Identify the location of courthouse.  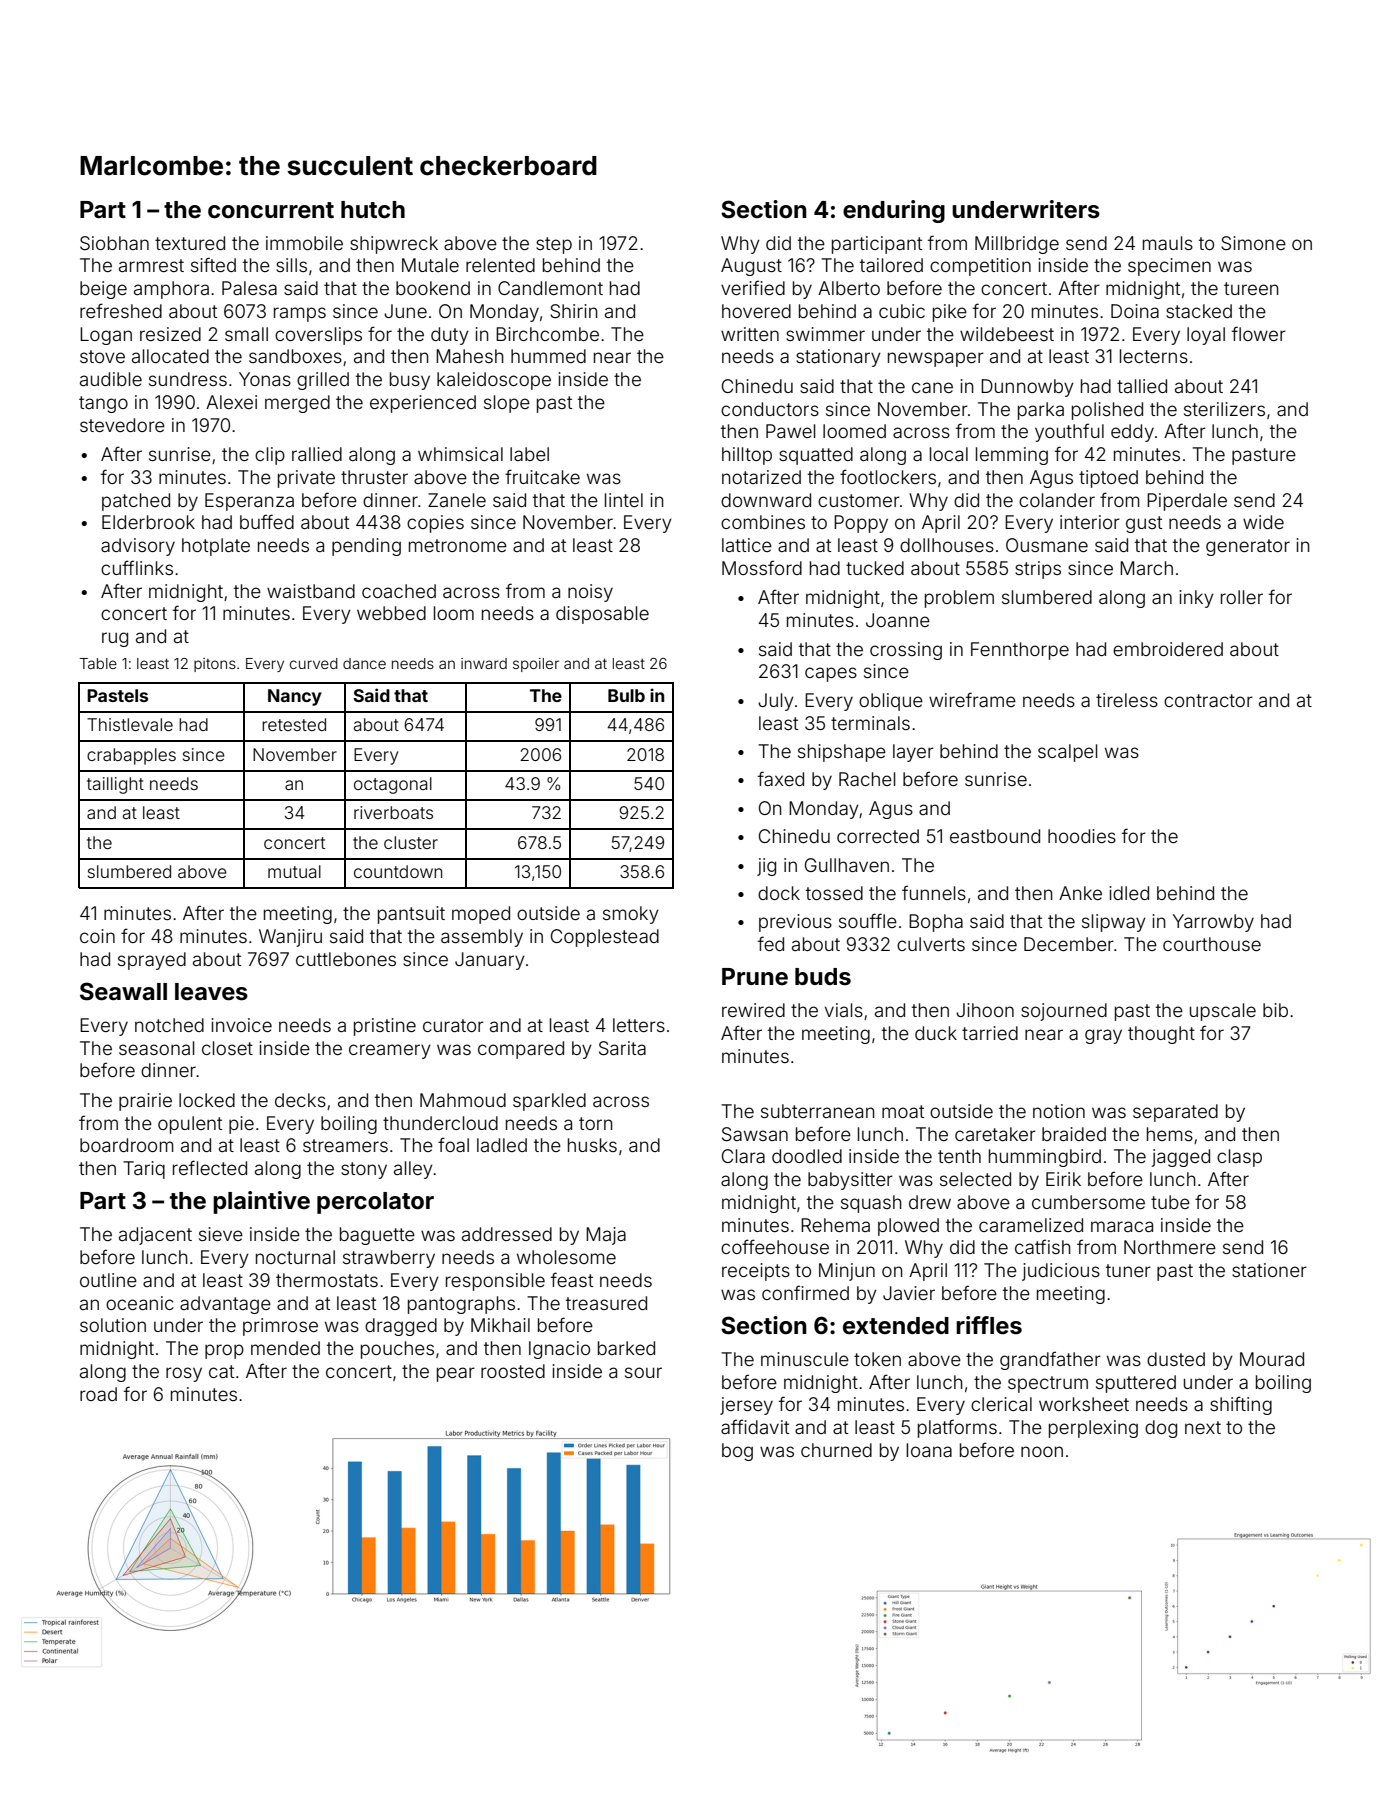
(1212, 944).
